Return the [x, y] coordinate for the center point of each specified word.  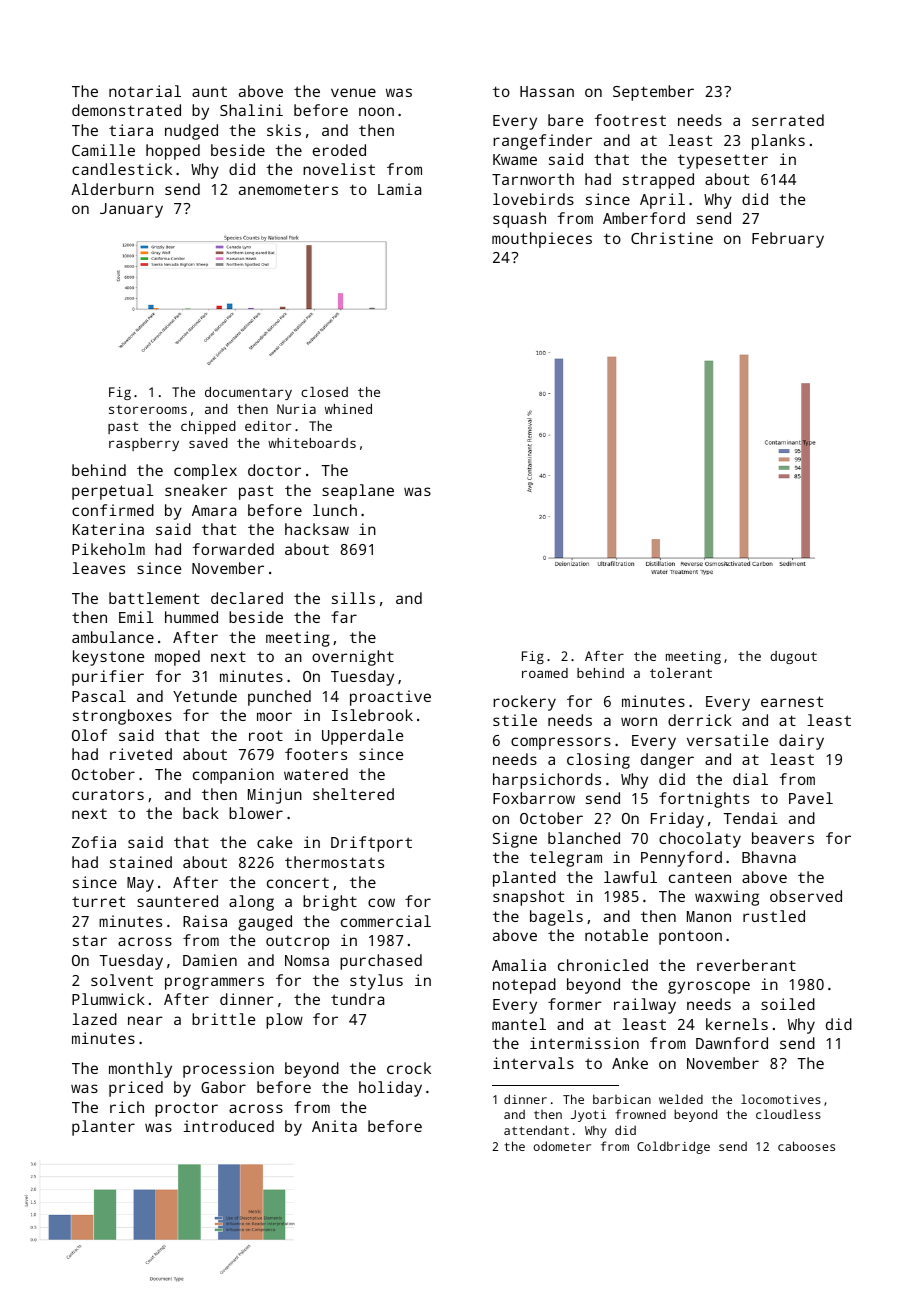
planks [778, 142]
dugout [793, 657]
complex [205, 472]
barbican [622, 1099]
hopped [173, 152]
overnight [353, 658]
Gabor [223, 1087]
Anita [334, 1126]
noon [376, 111]
